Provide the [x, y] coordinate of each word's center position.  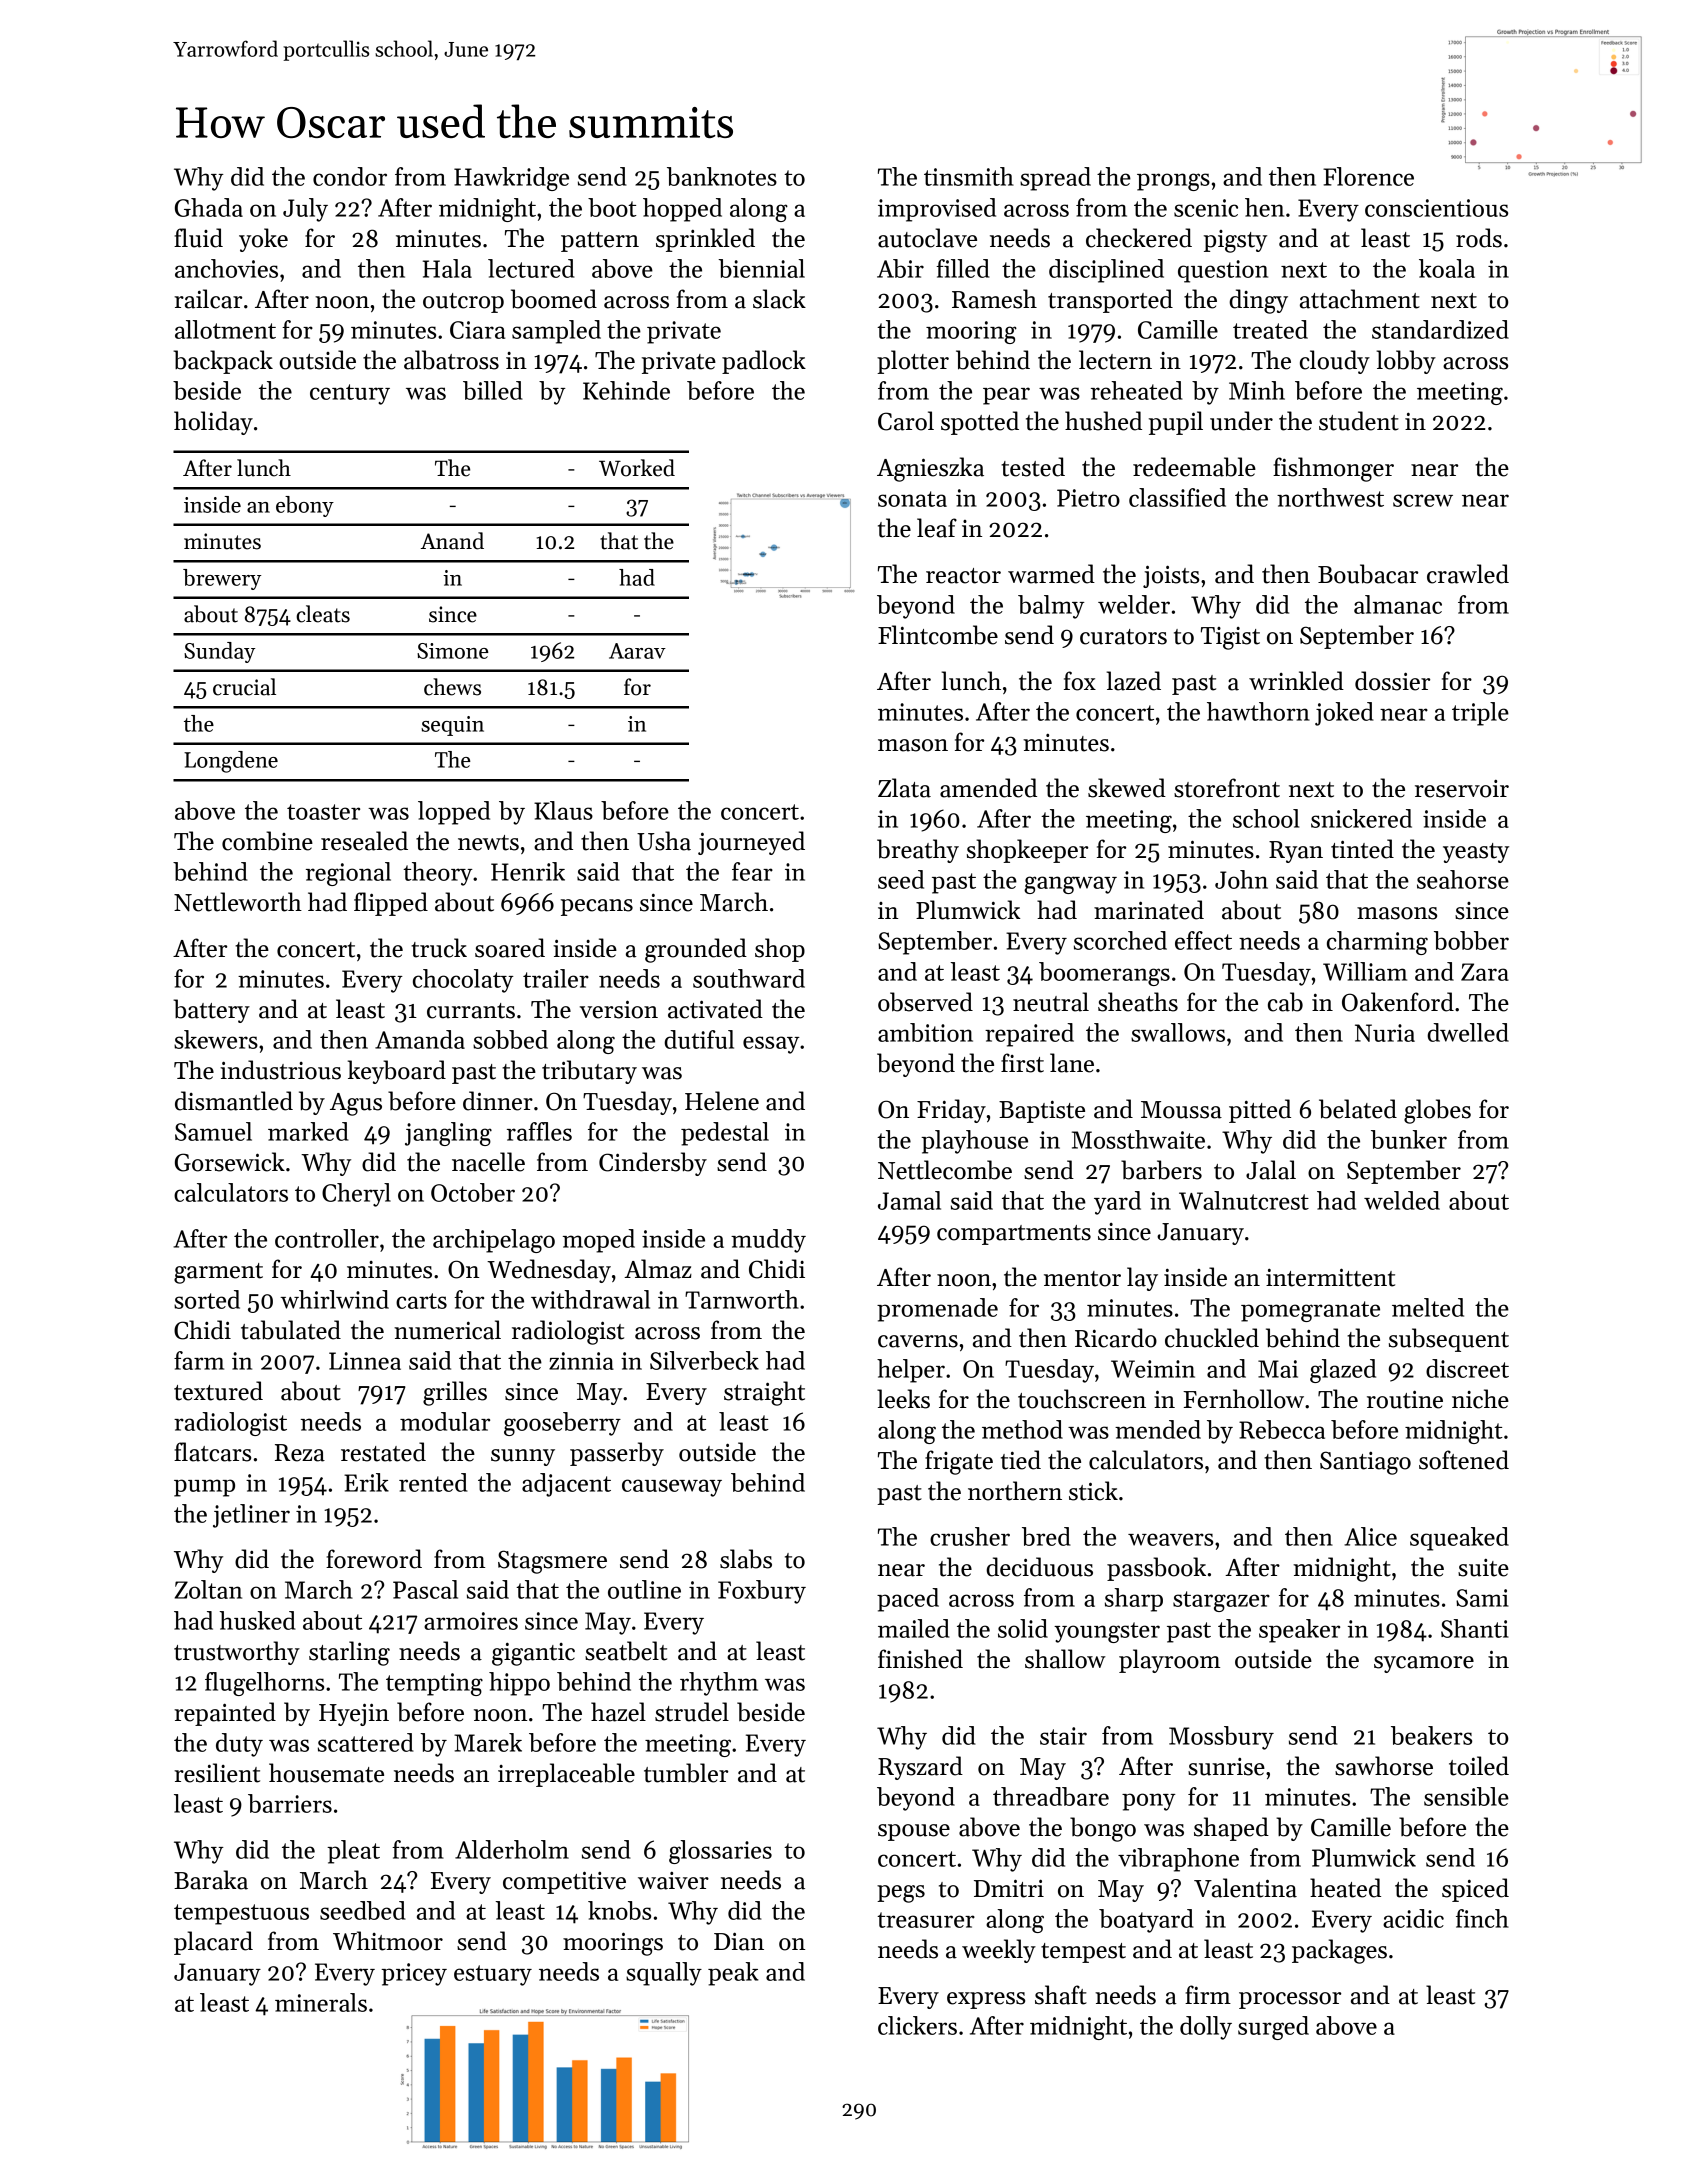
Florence [1368, 176]
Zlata [904, 788]
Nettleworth [238, 902]
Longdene [231, 762]
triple [1480, 714]
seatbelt [626, 1651]
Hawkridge [511, 179]
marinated [1149, 910]
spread [1055, 179]
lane [1072, 1063]
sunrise [1226, 1767]
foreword [374, 1559]
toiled [1479, 1766]
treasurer [926, 1920]
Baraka [211, 1880]
